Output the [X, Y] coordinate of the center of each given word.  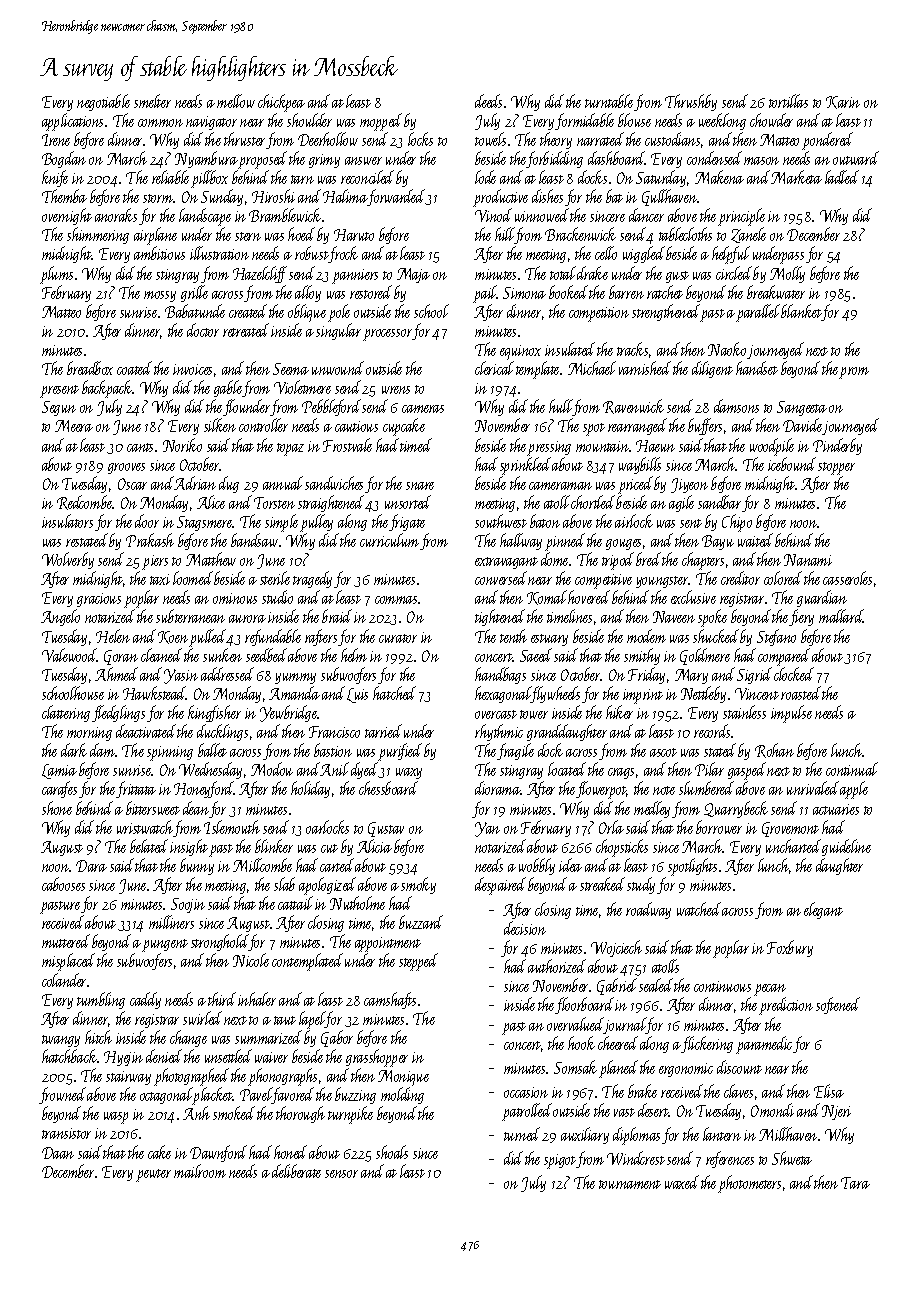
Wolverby [68, 560]
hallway [521, 541]
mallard [841, 616]
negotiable [103, 102]
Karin [843, 102]
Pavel [256, 1096]
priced [635, 485]
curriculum [389, 540]
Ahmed [116, 674]
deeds [488, 101]
